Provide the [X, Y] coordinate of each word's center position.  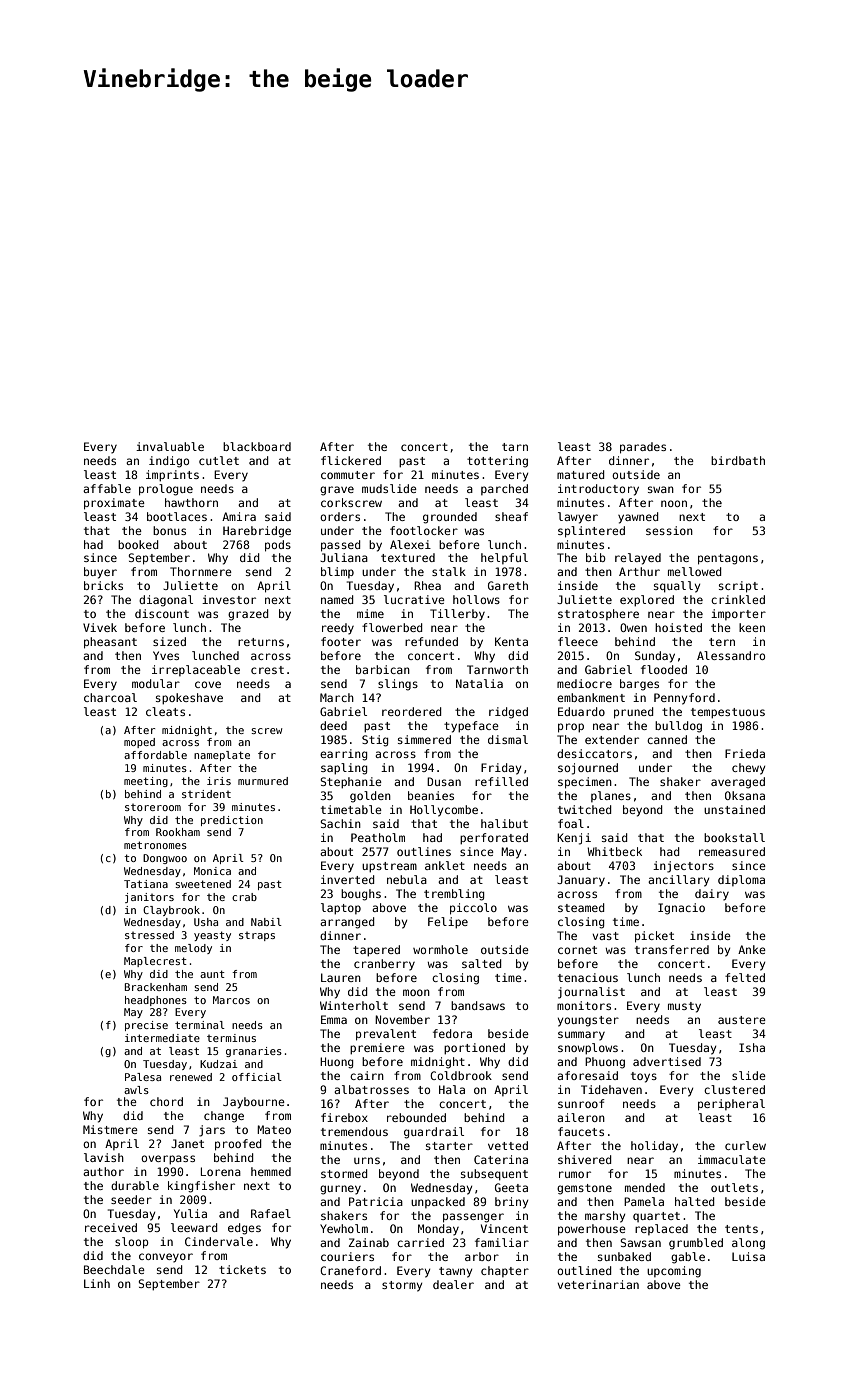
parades [643, 448]
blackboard [257, 446]
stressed [149, 935]
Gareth [508, 585]
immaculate [732, 1159]
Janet [187, 1143]
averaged [738, 783]
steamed [581, 907]
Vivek [100, 627]
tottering [497, 462]
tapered [376, 951]
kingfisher [201, 1187]
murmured [263, 781]
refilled [501, 781]
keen [752, 627]
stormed [344, 1173]
